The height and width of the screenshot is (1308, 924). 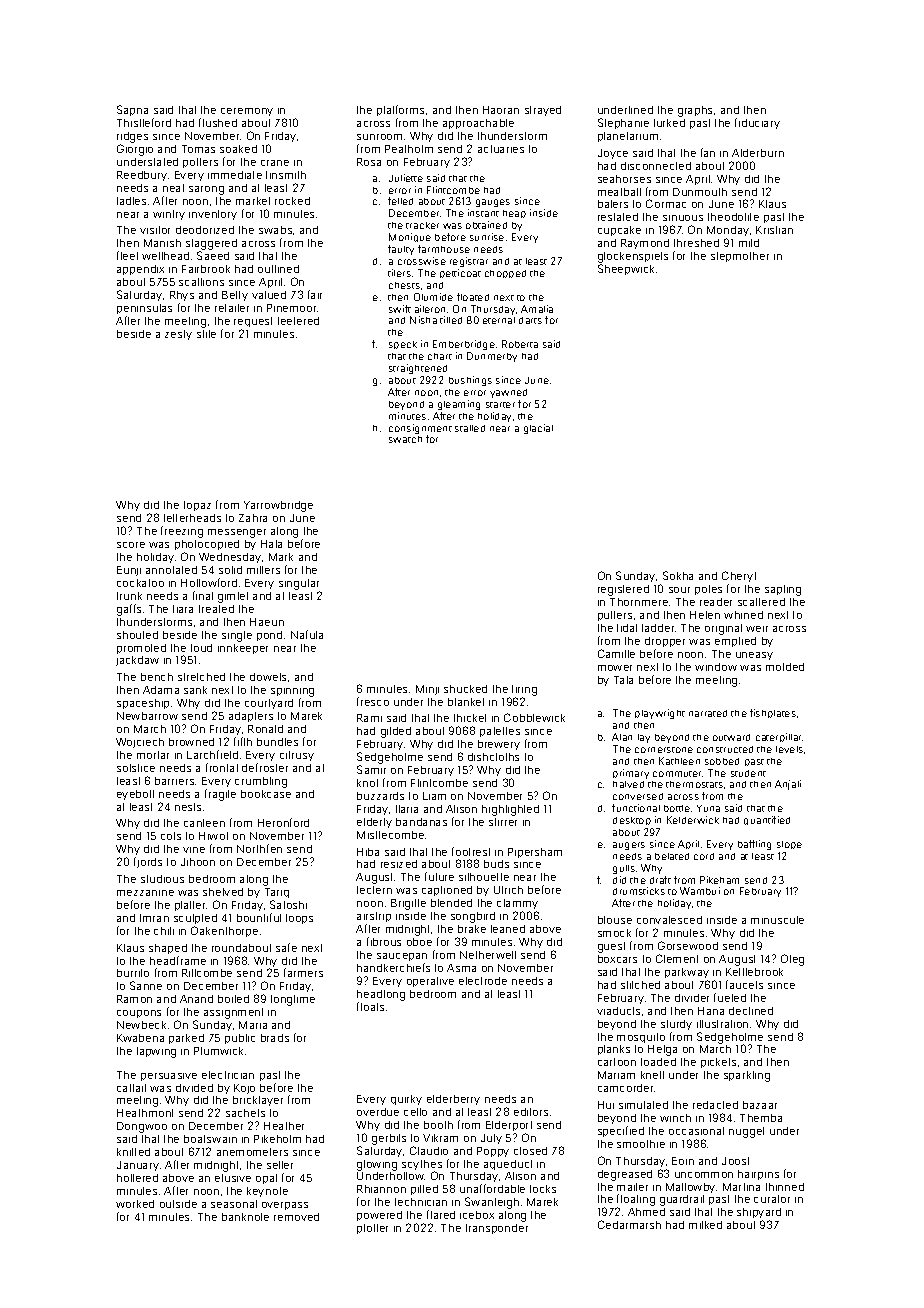 I want to click on removed, so click(x=296, y=1217).
